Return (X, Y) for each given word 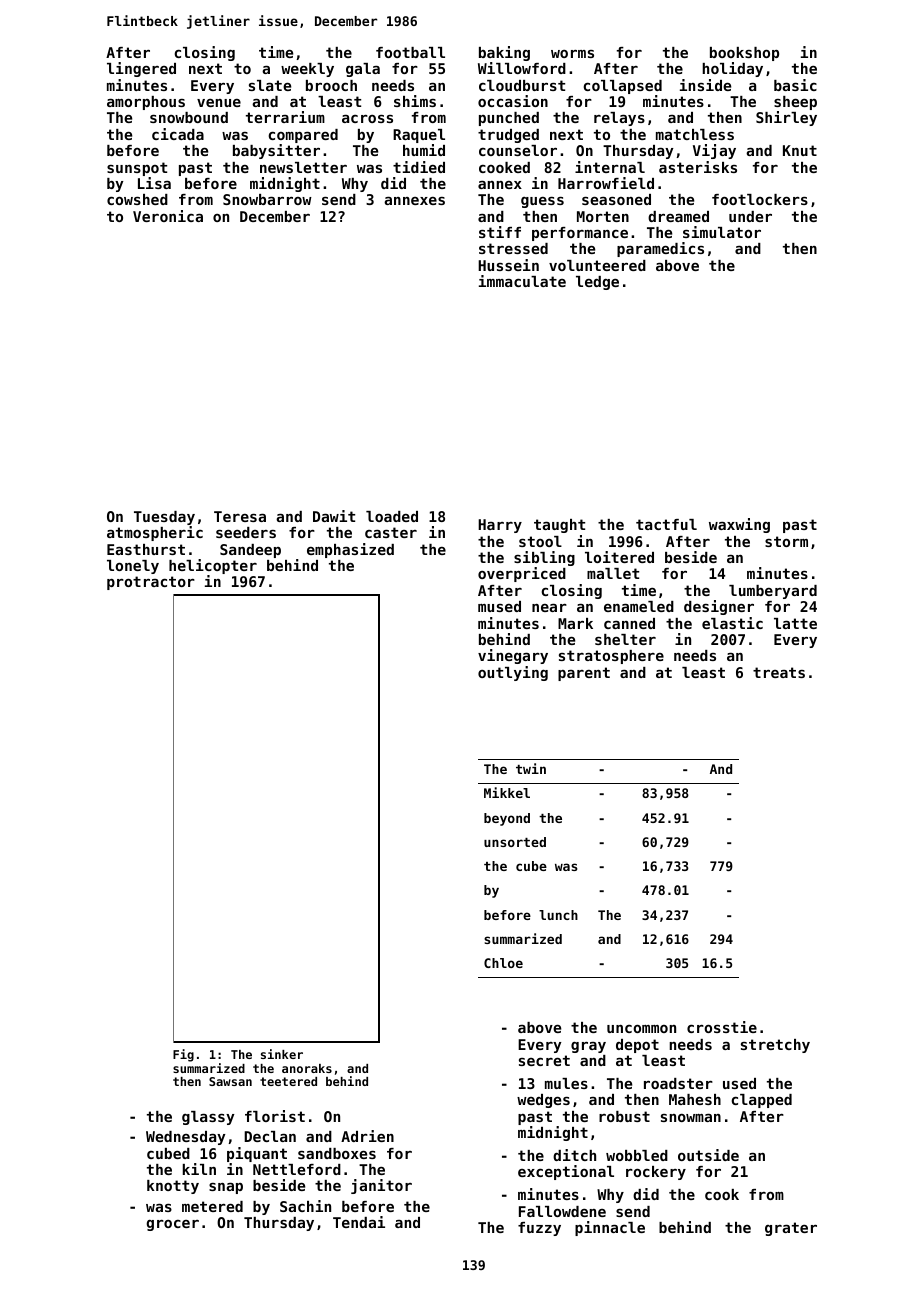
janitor (381, 1186)
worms (572, 54)
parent (584, 674)
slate (270, 85)
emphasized (350, 550)
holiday (732, 69)
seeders (246, 532)
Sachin (305, 1206)
